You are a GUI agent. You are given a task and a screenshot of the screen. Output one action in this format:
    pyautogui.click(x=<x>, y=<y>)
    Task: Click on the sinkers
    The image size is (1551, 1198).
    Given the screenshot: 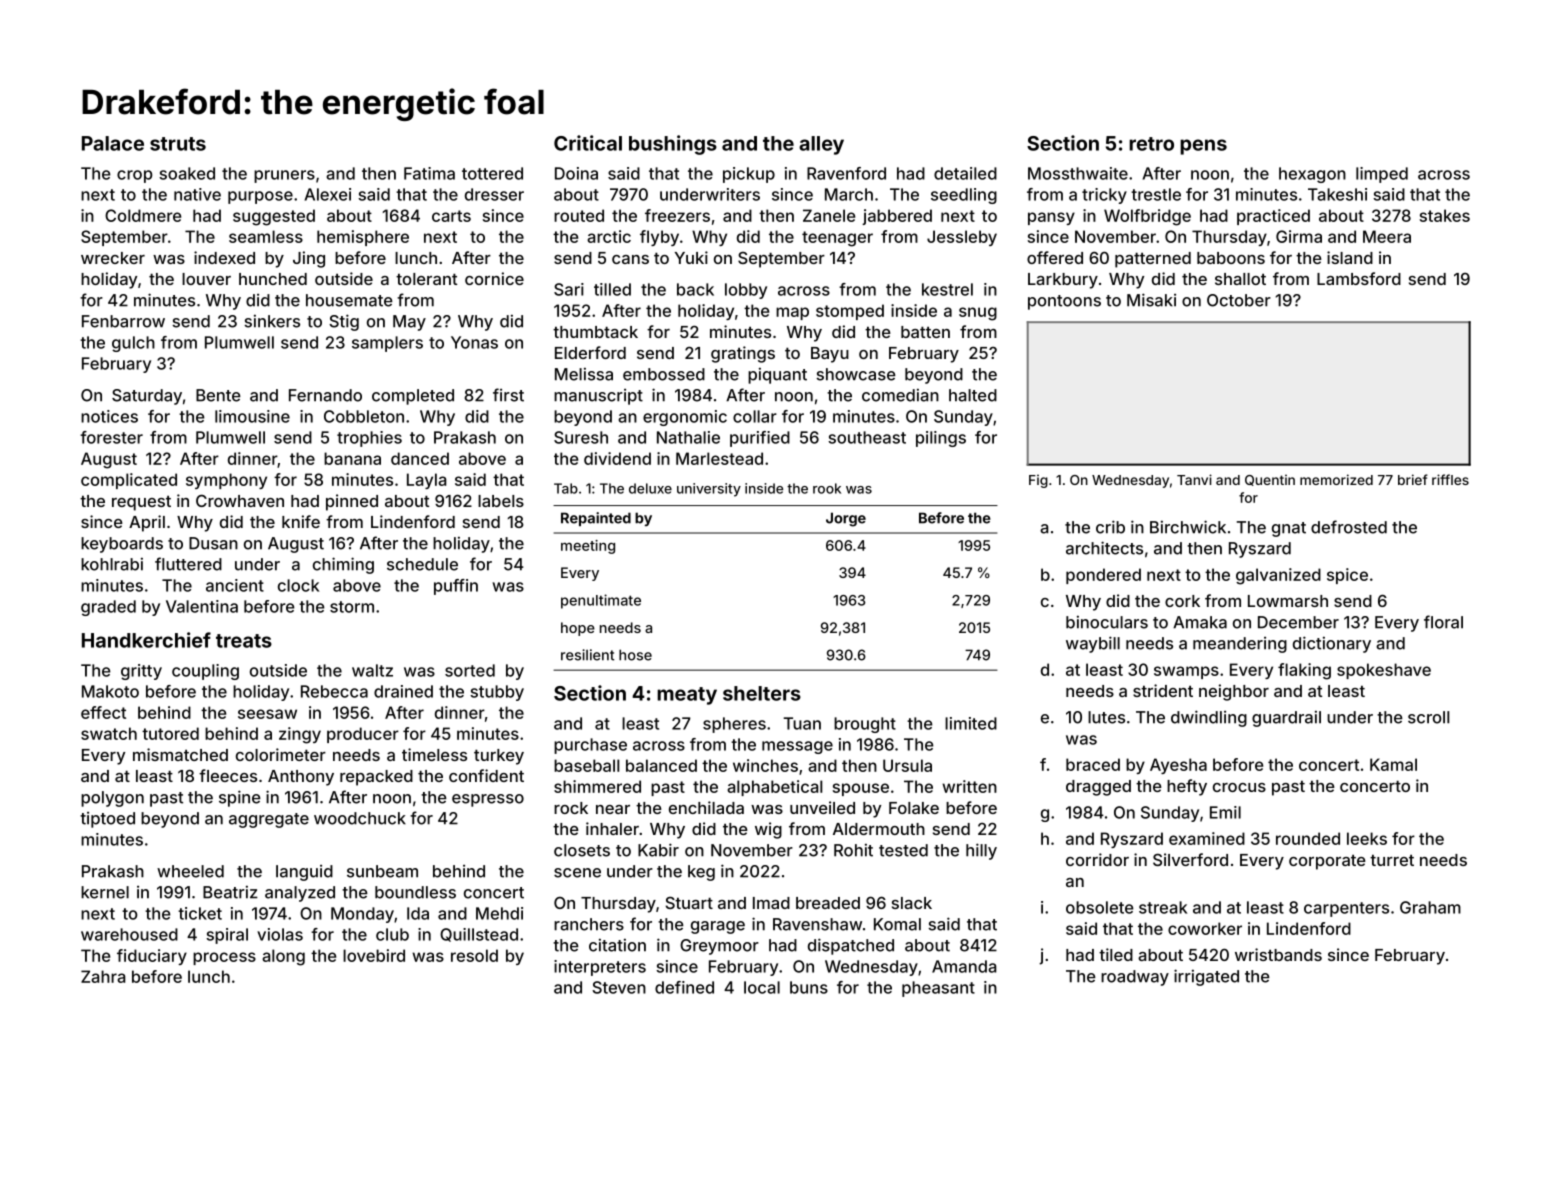 What is the action you would take?
    pyautogui.click(x=272, y=321)
